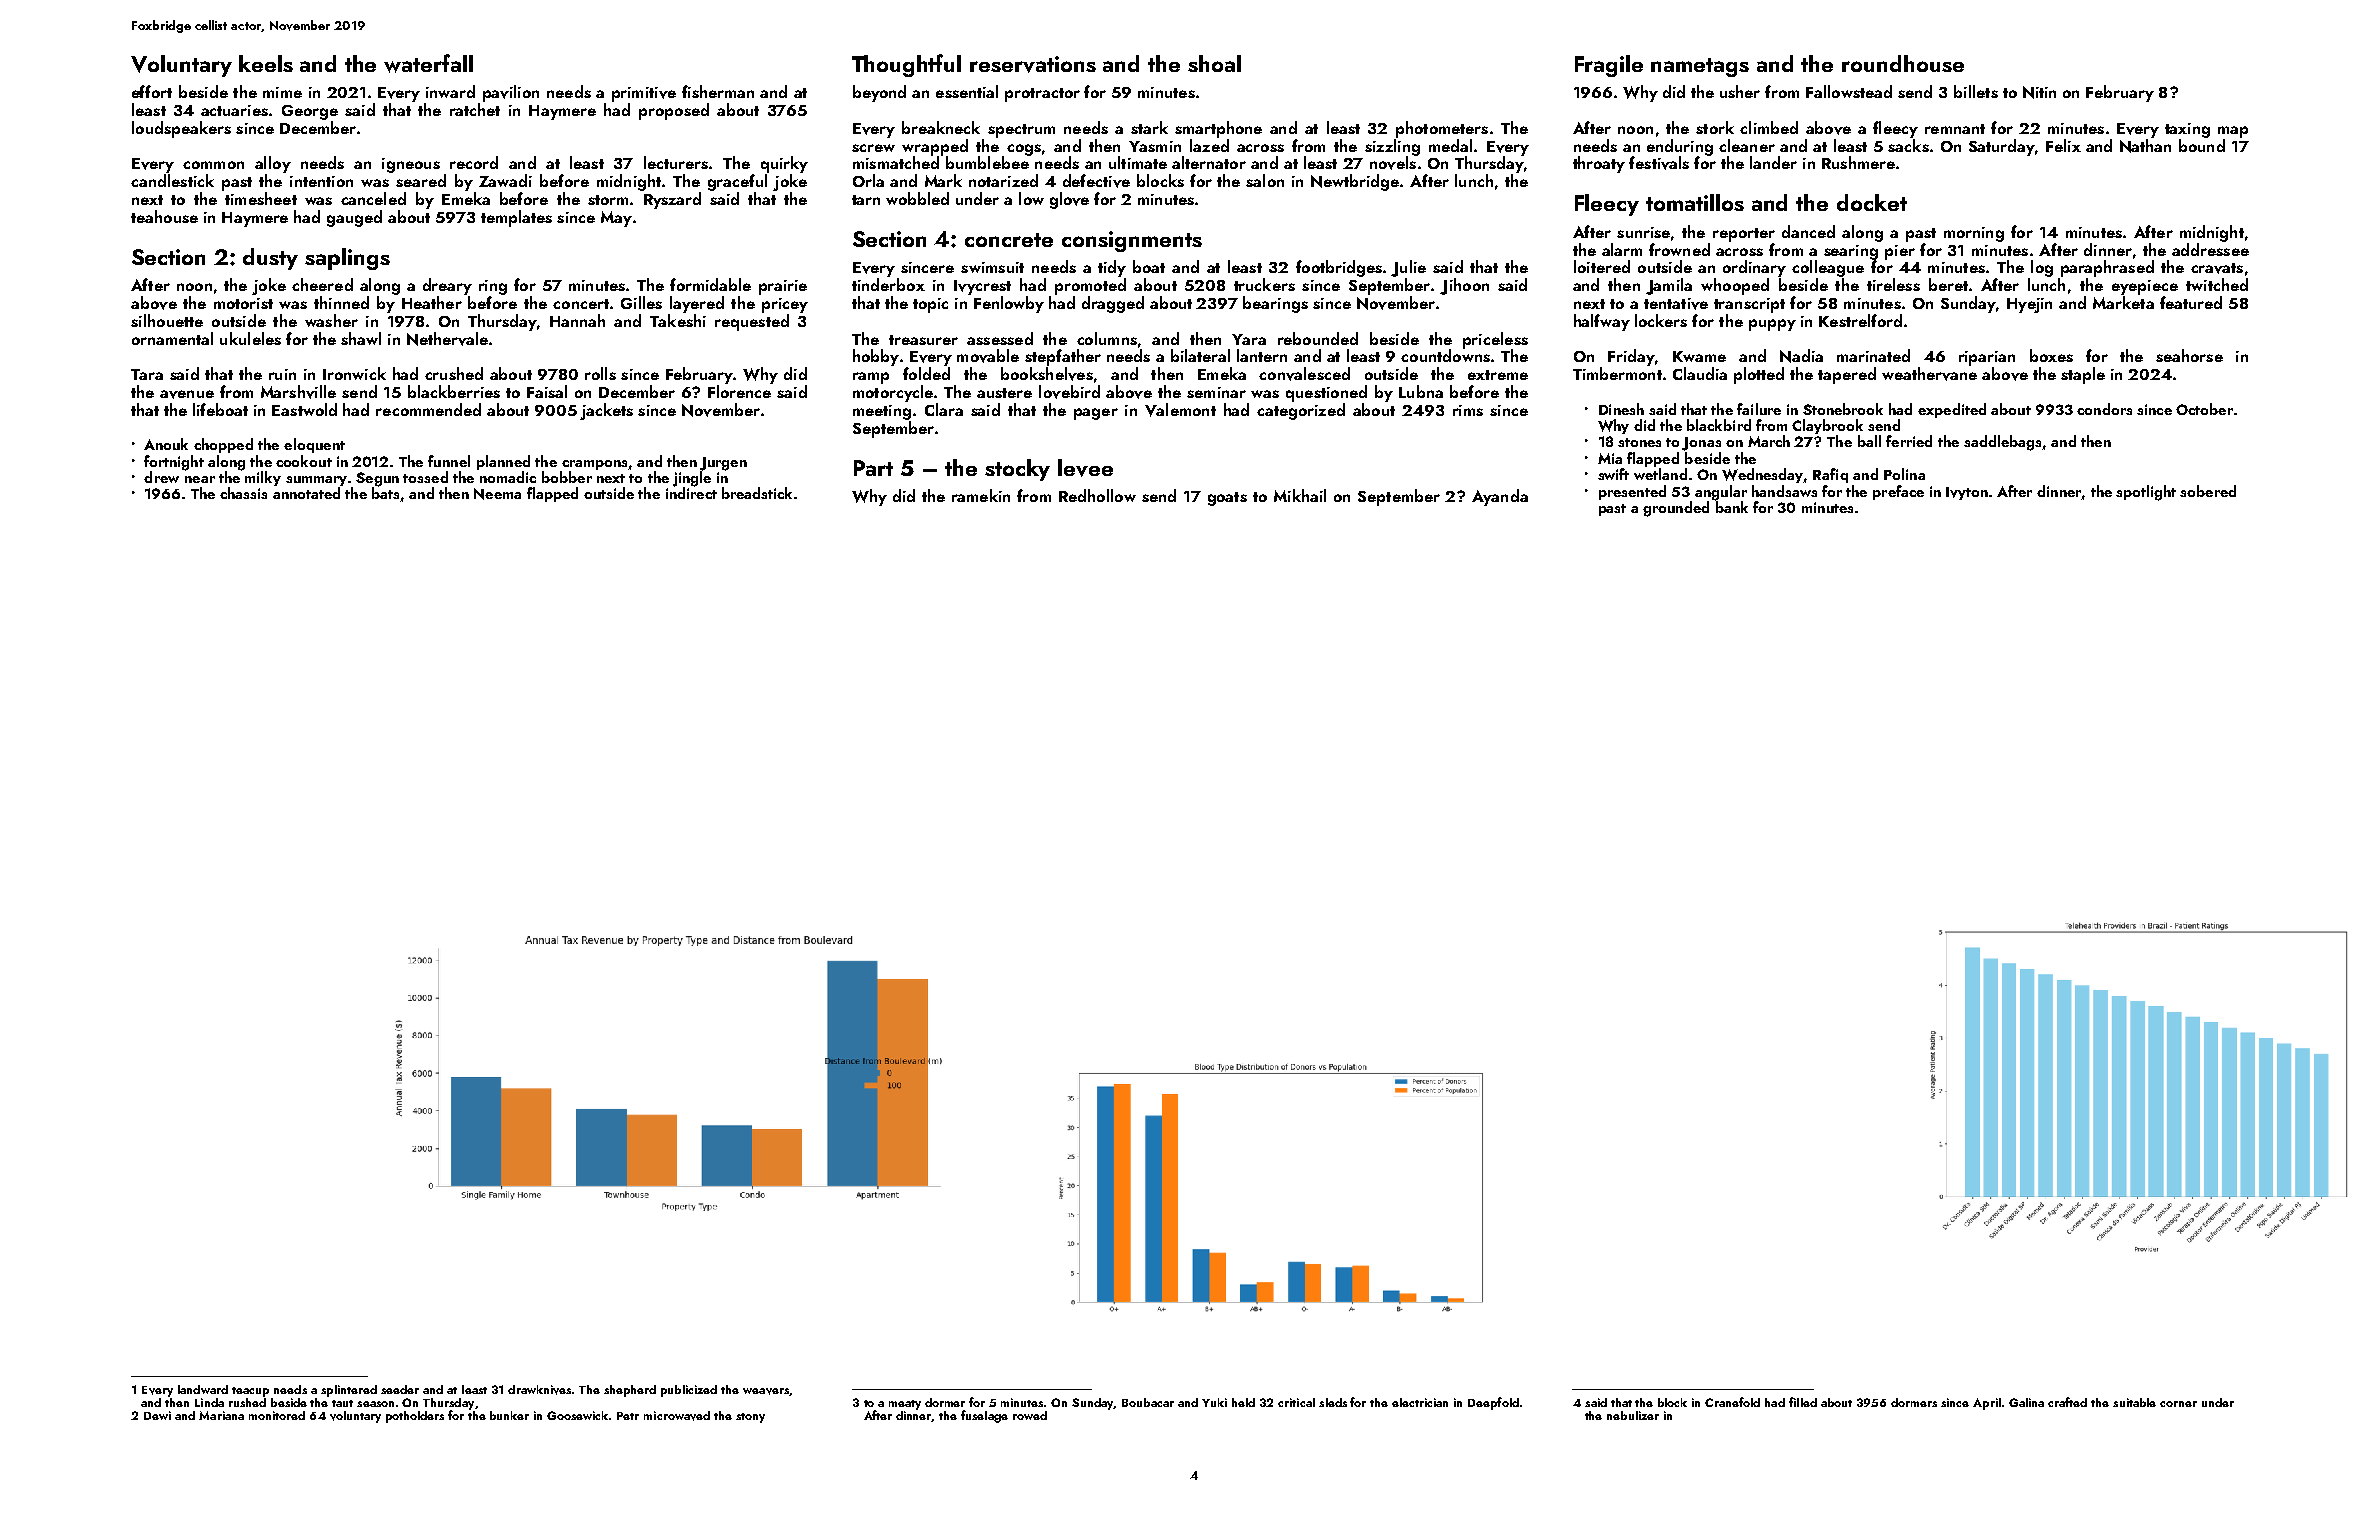 The height and width of the screenshot is (1540, 2380). I want to click on grounded, so click(1676, 509).
